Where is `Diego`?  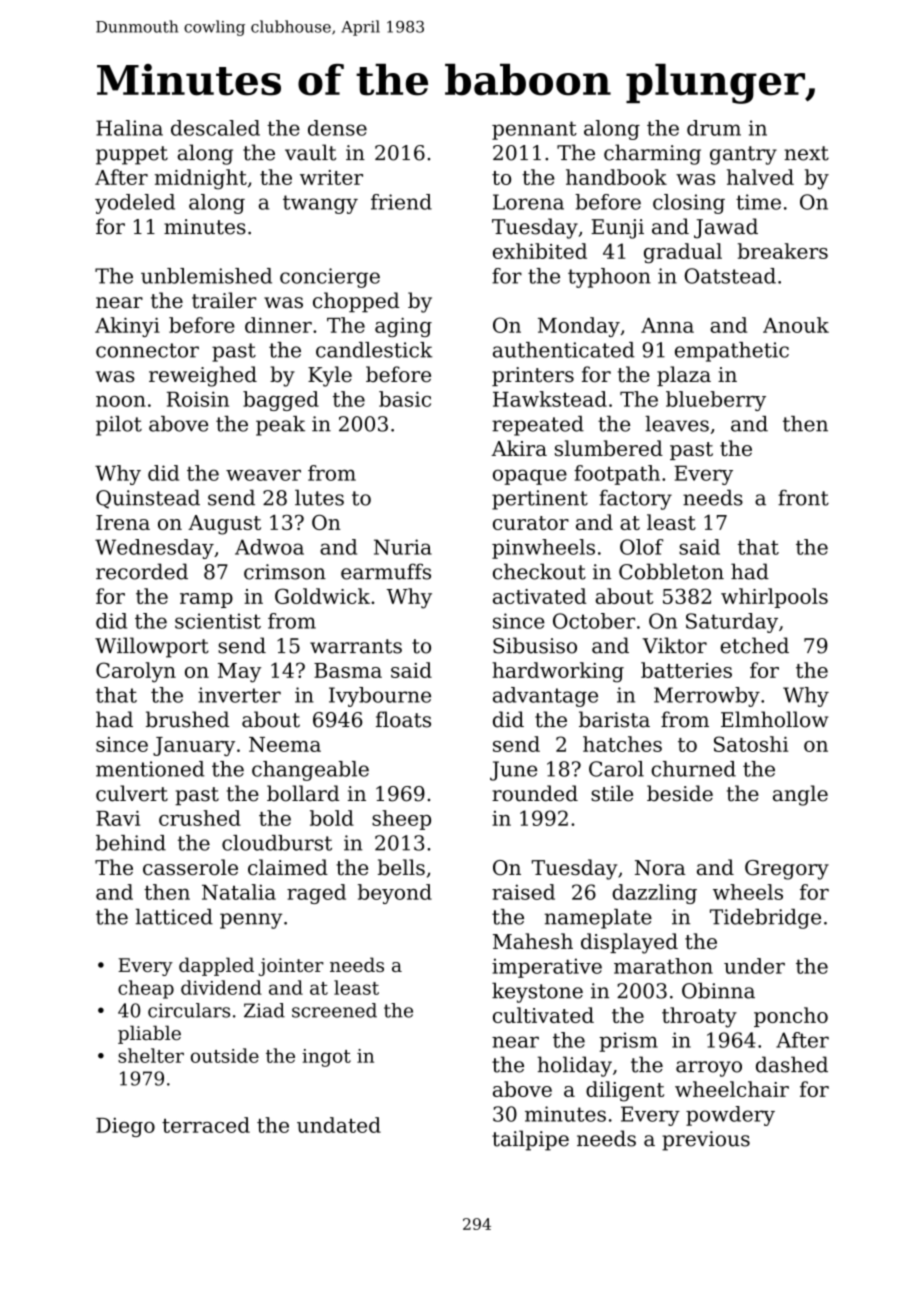 Diego is located at coordinates (125, 1127).
